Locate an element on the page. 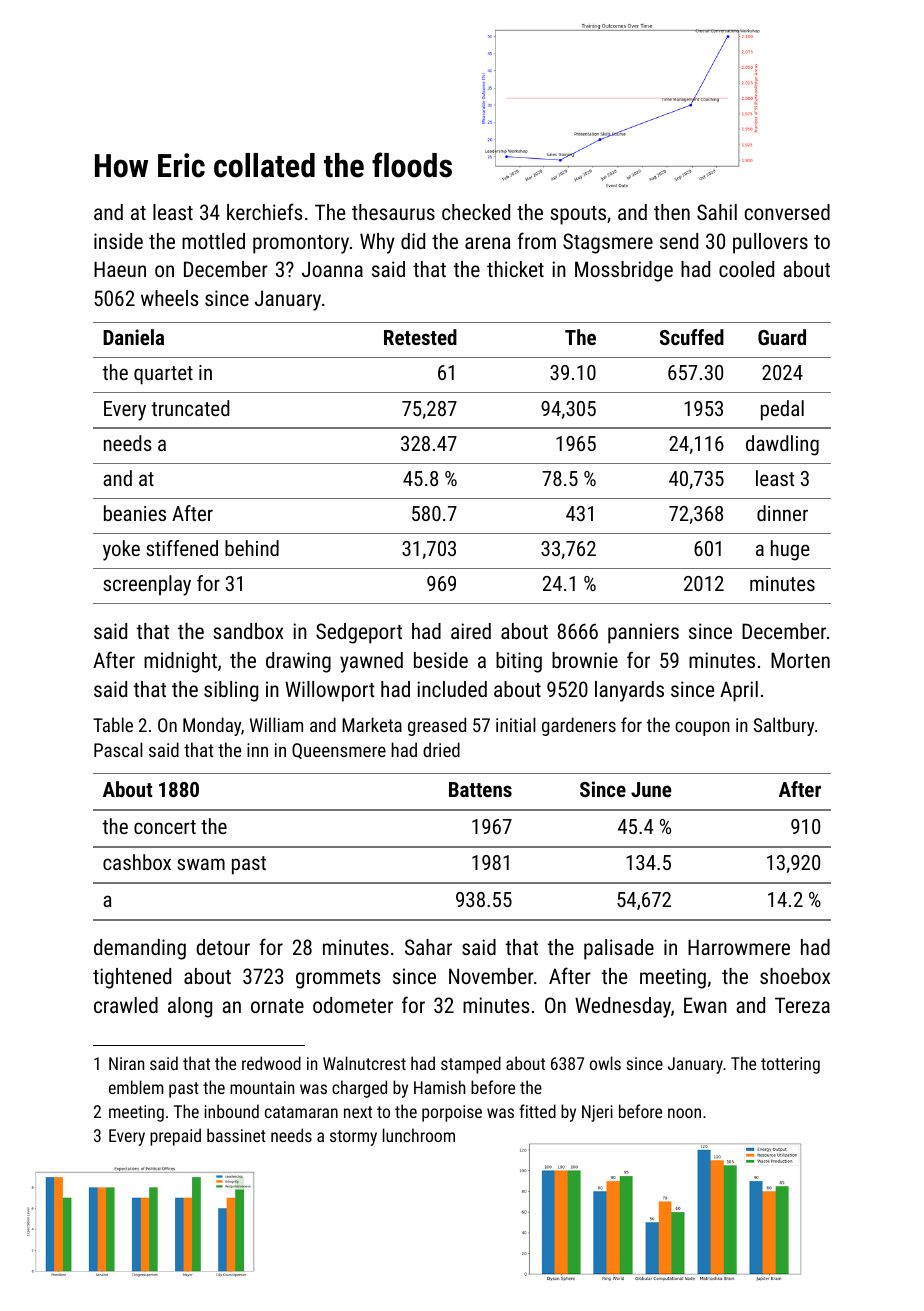 This document has height=1311, width=924. included is located at coordinates (452, 689).
